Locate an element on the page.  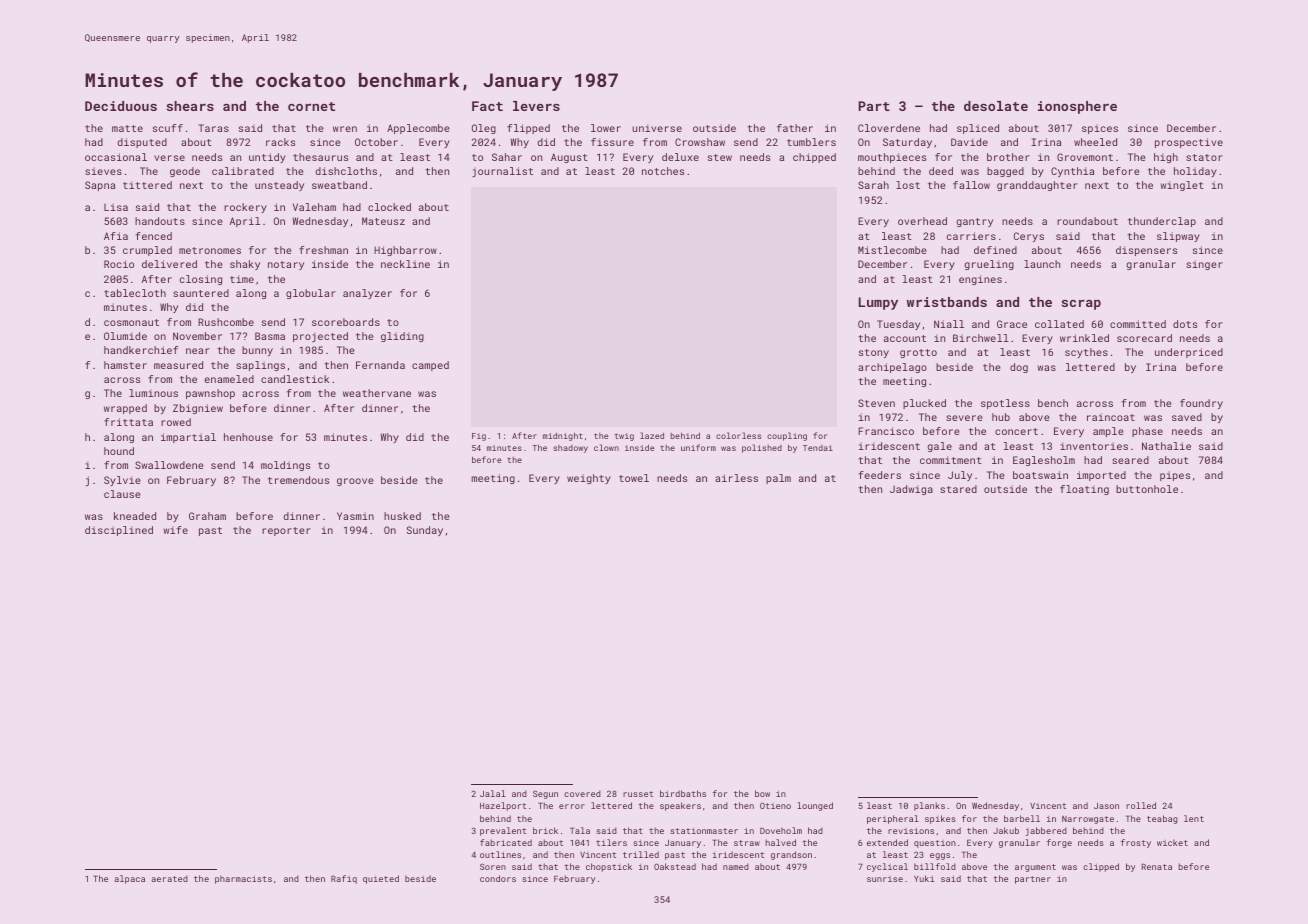
cosmonaut is located at coordinates (131, 322).
